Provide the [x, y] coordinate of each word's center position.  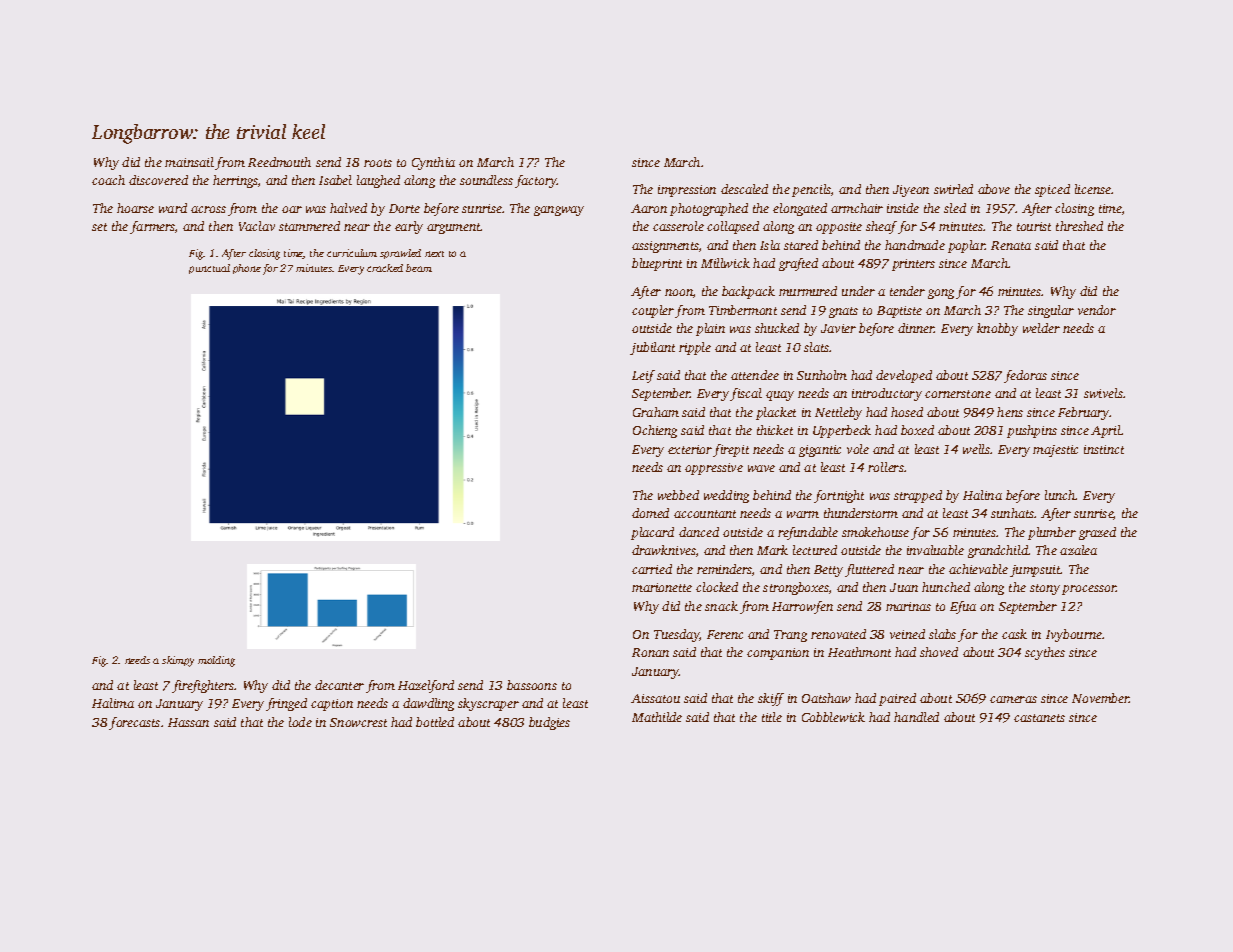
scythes [1045, 653]
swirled [953, 189]
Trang [790, 636]
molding [216, 661]
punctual [209, 269]
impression [687, 191]
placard [652, 533]
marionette [662, 587]
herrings [235, 181]
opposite [839, 228]
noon [679, 292]
